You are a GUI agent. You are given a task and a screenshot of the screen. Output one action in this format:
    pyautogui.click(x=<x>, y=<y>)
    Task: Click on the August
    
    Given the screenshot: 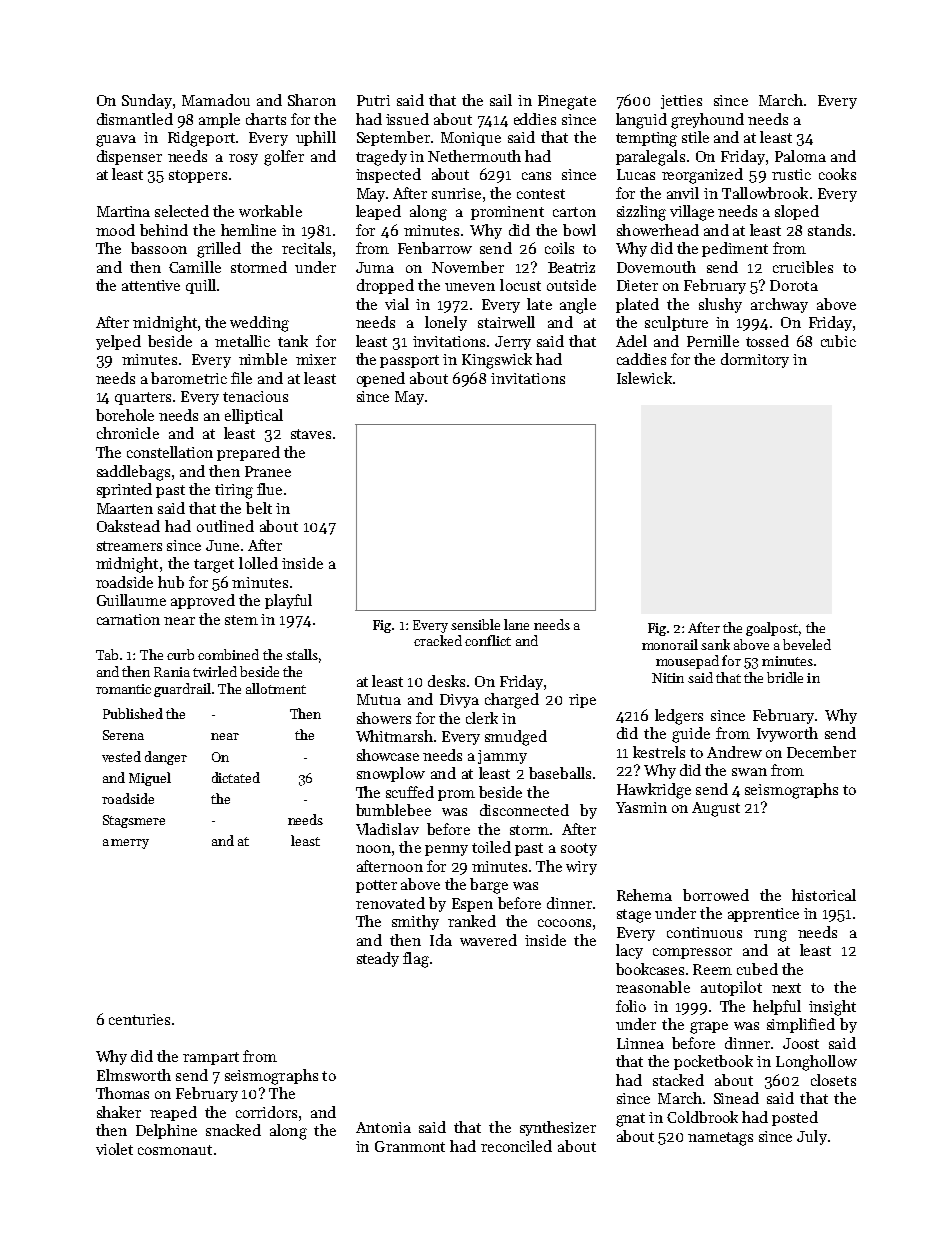 What is the action you would take?
    pyautogui.click(x=716, y=809)
